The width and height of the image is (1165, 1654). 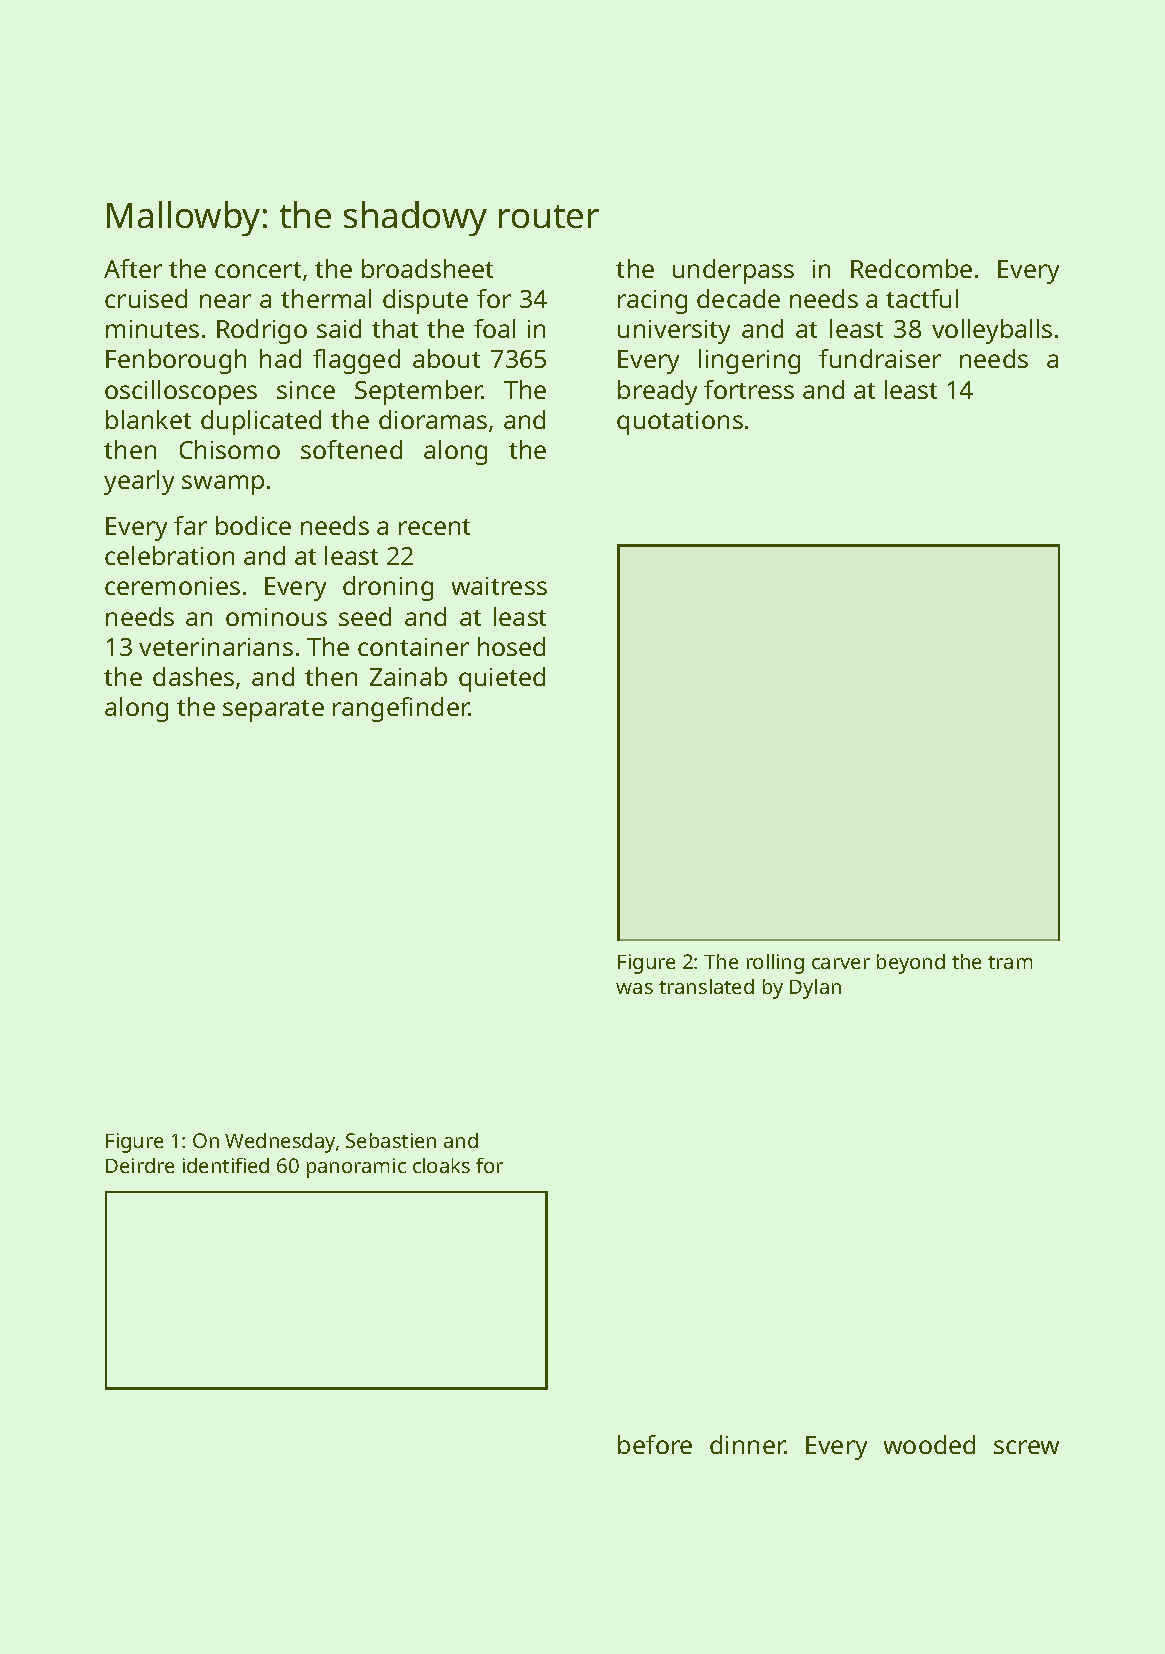 What do you see at coordinates (880, 358) in the image?
I see `fundraiser` at bounding box center [880, 358].
